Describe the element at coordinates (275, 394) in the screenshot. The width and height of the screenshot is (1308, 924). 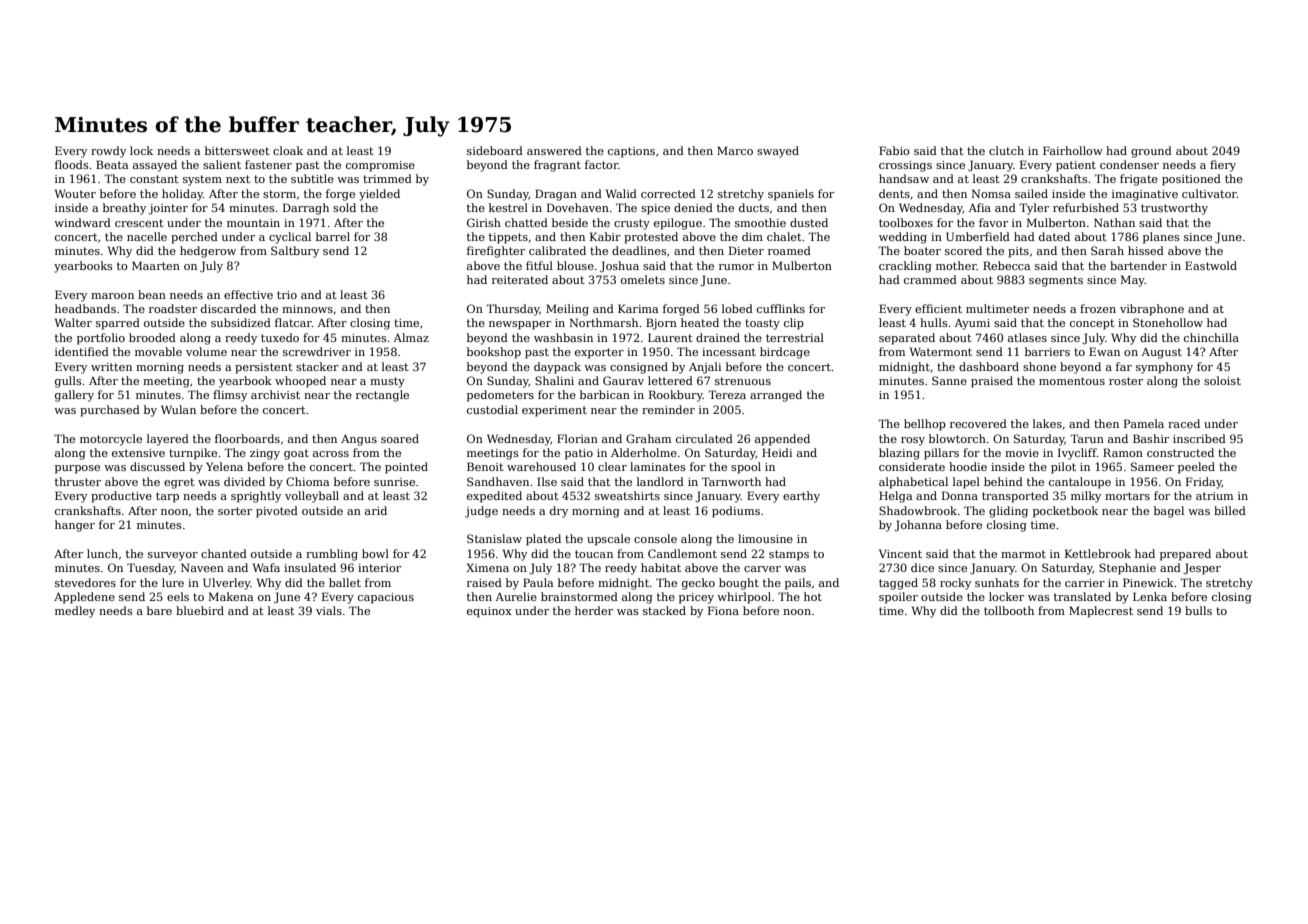
I see `archivist` at that location.
